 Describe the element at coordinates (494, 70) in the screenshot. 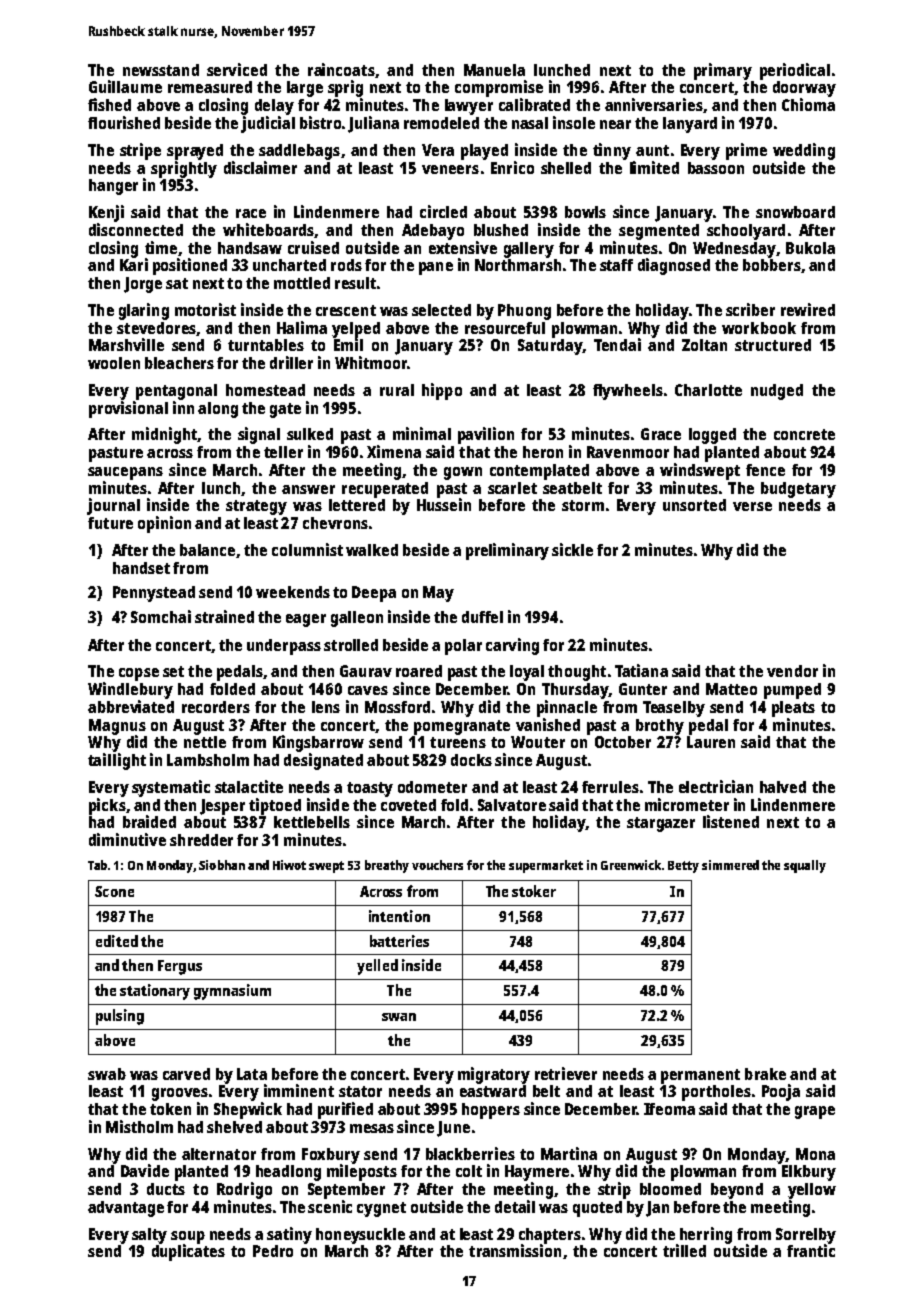

I see `Manuela` at that location.
